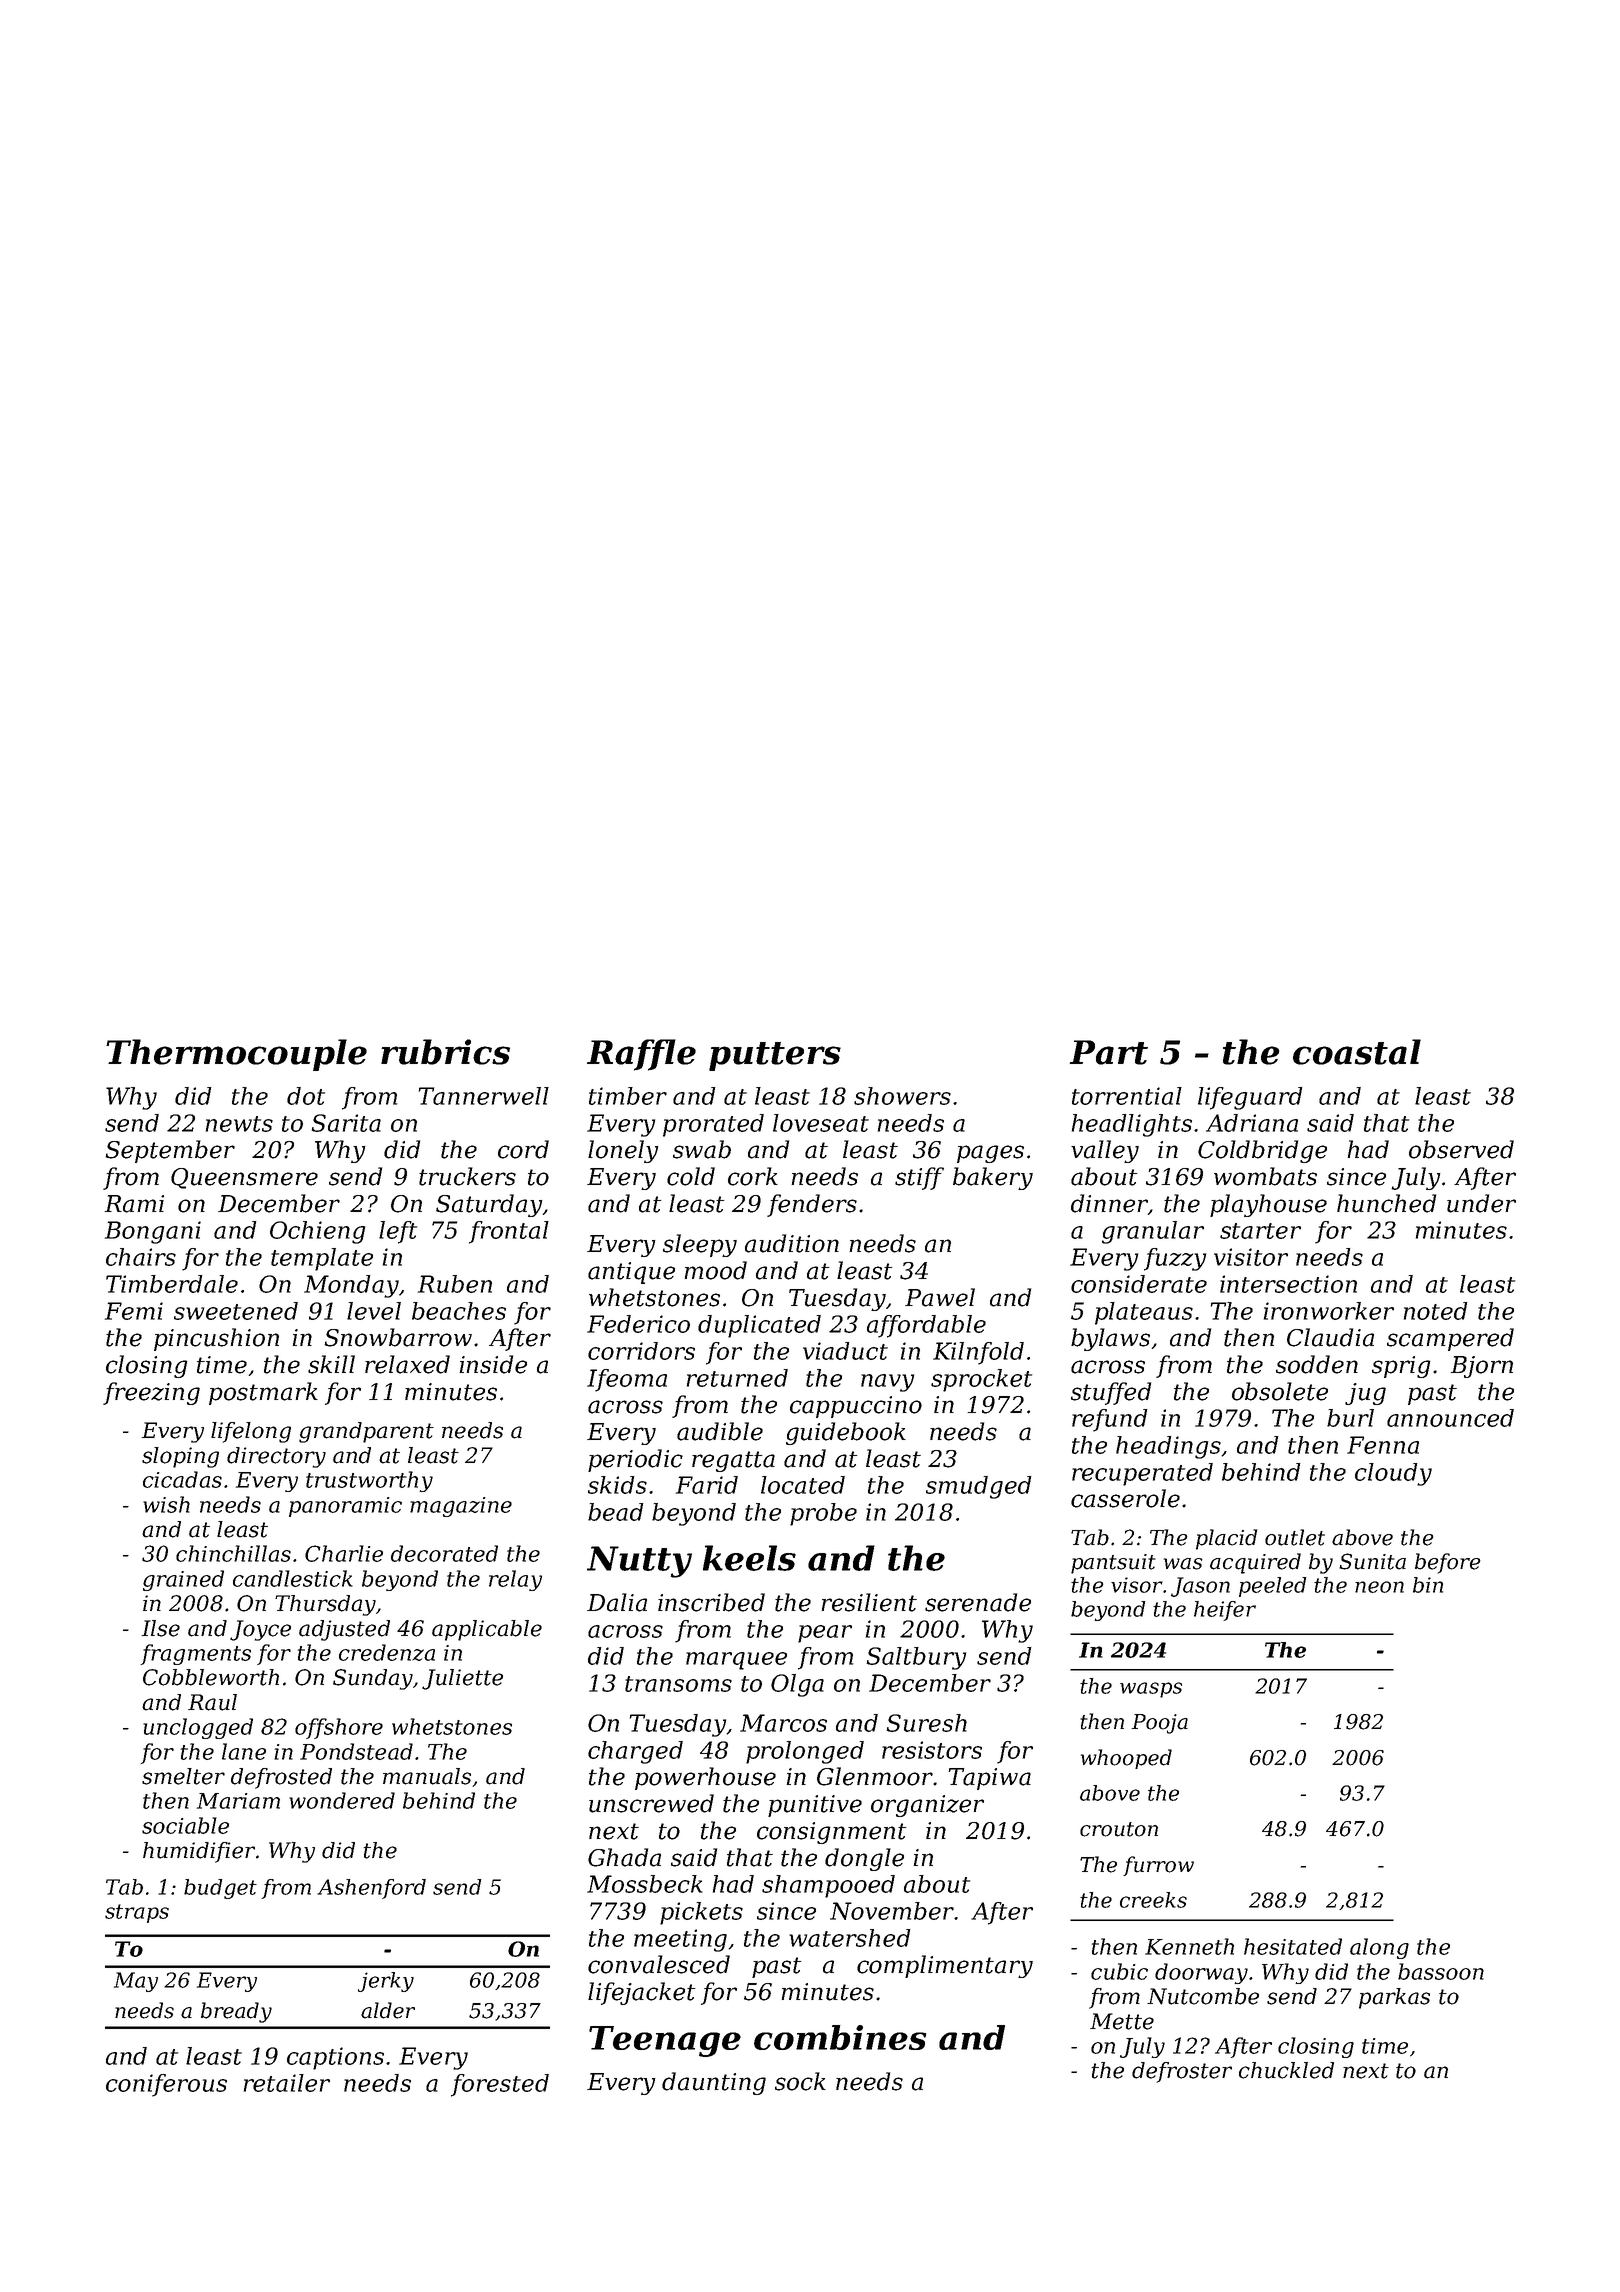 This screenshot has width=1620, height=2292. Describe the element at coordinates (651, 1803) in the screenshot. I see `unscrewed` at that location.
